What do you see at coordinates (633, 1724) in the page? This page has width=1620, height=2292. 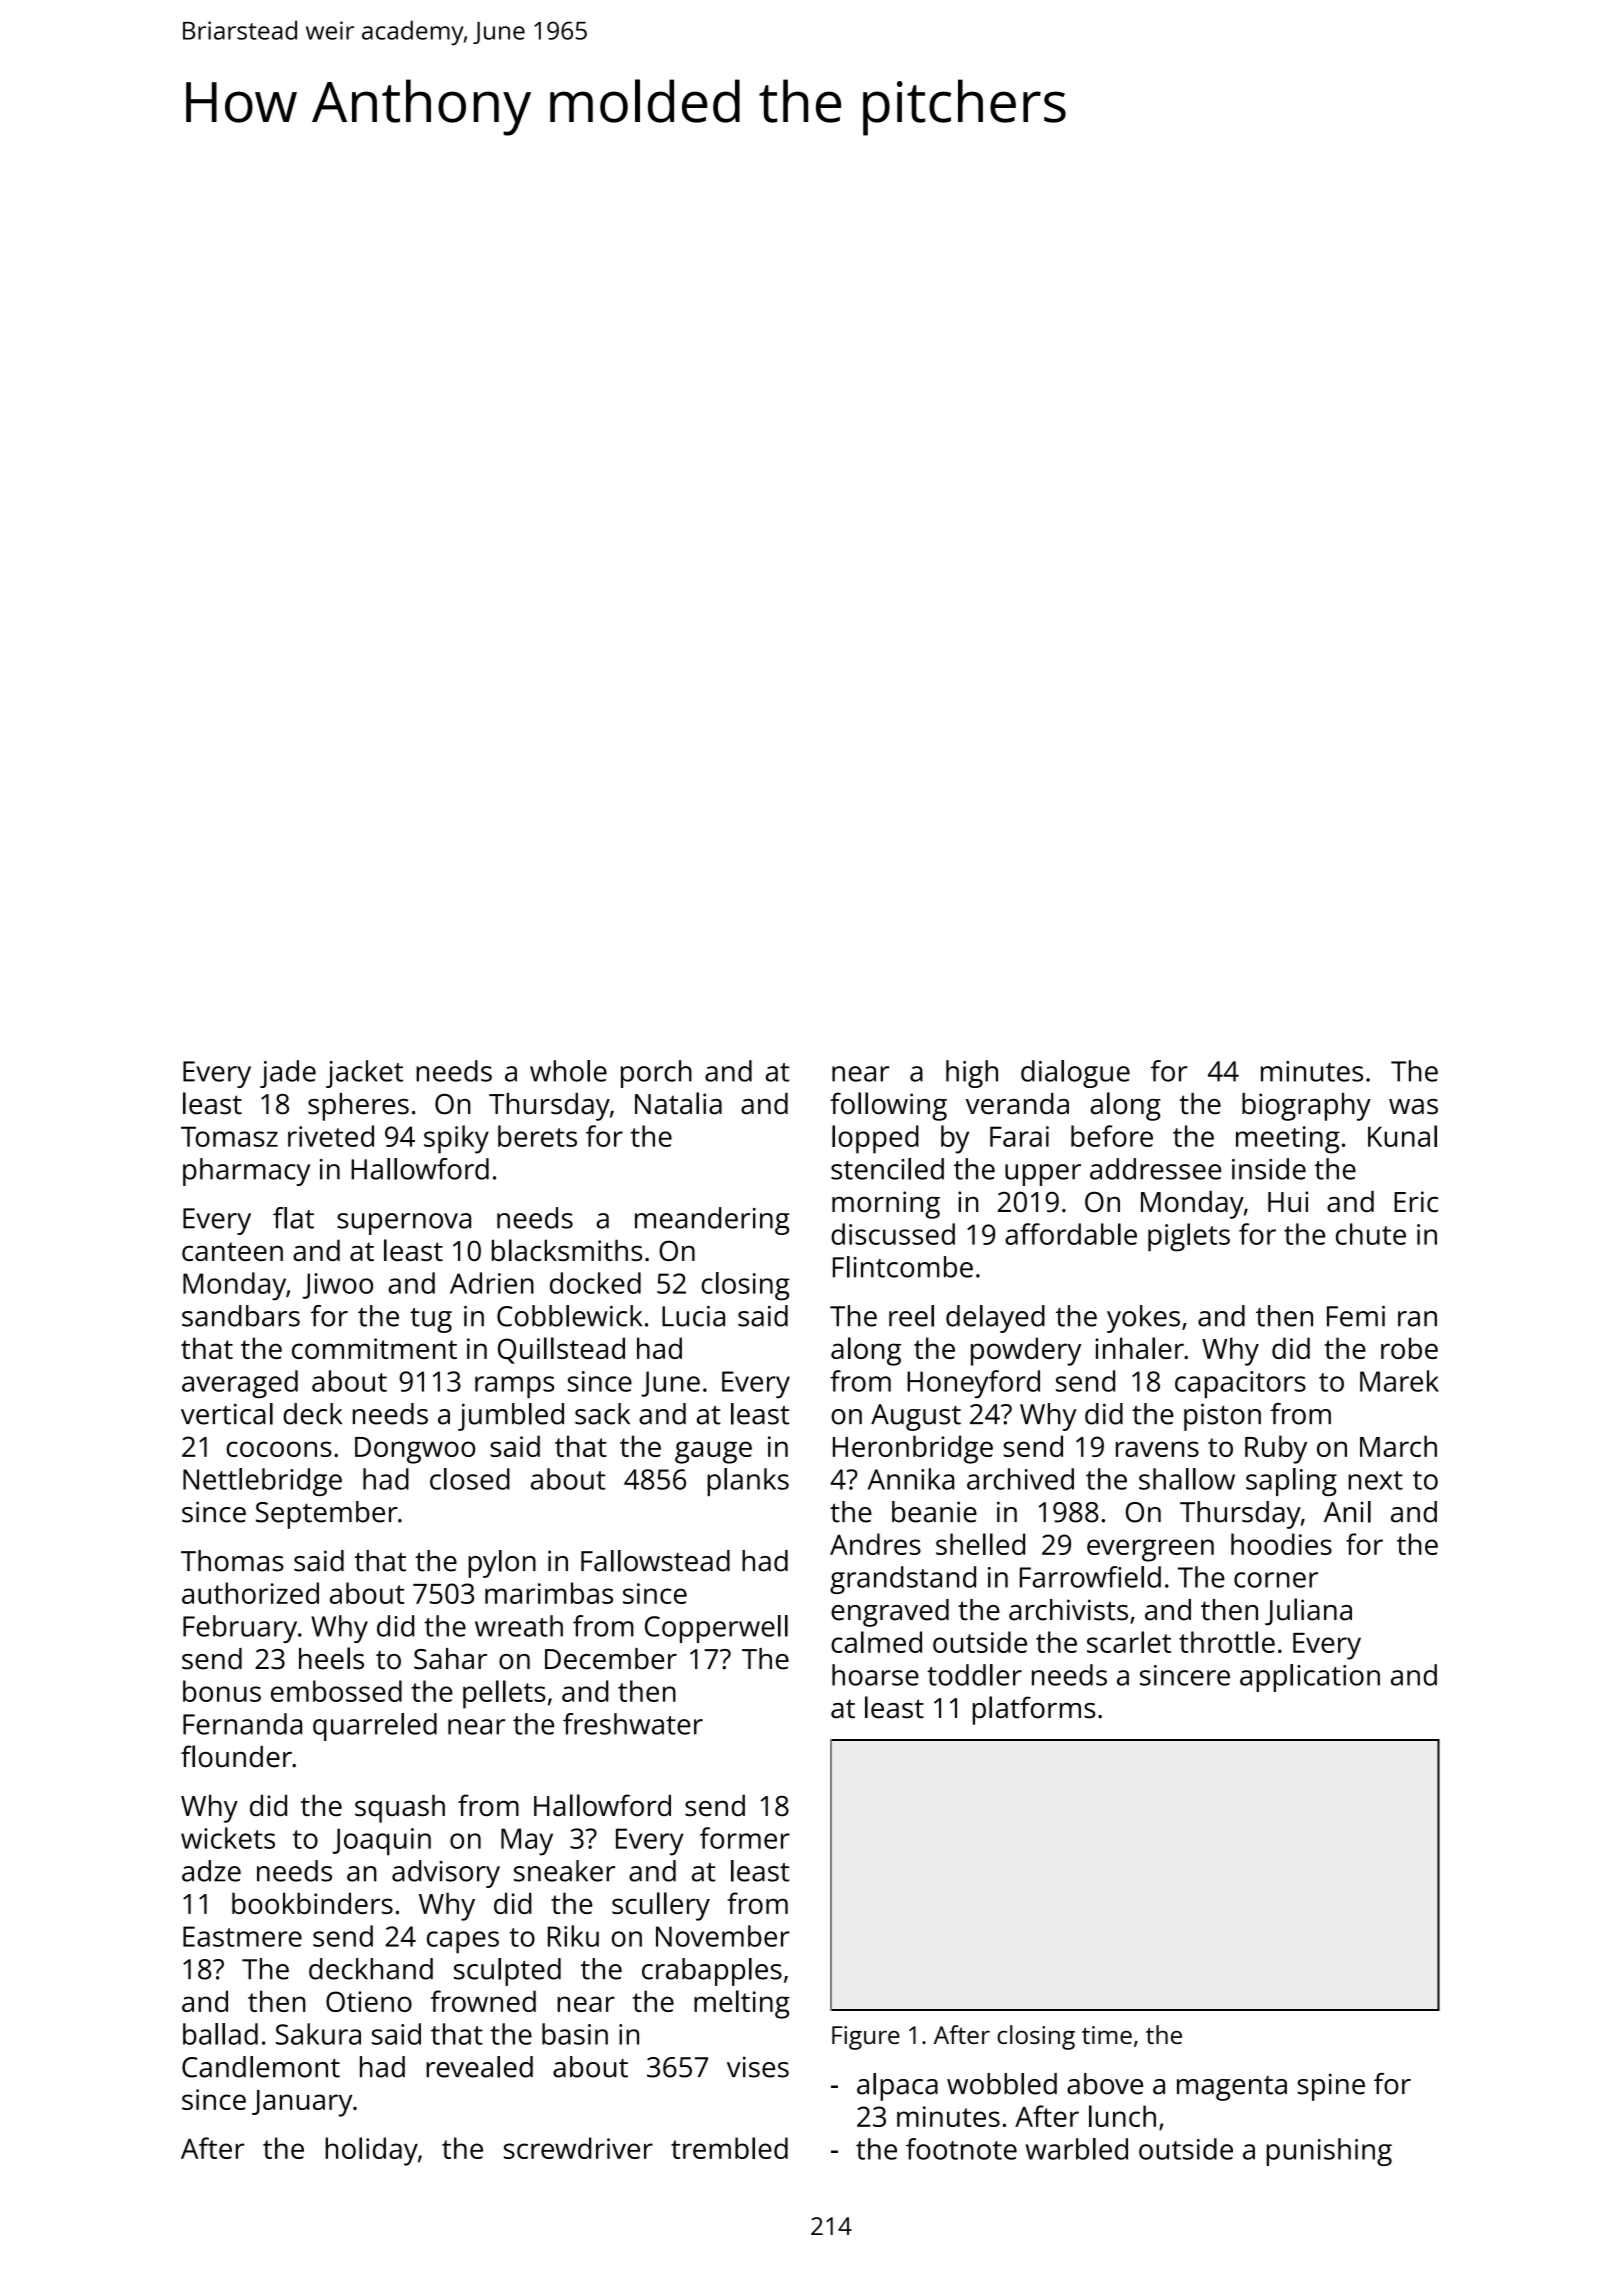 I see `freshwater` at bounding box center [633, 1724].
